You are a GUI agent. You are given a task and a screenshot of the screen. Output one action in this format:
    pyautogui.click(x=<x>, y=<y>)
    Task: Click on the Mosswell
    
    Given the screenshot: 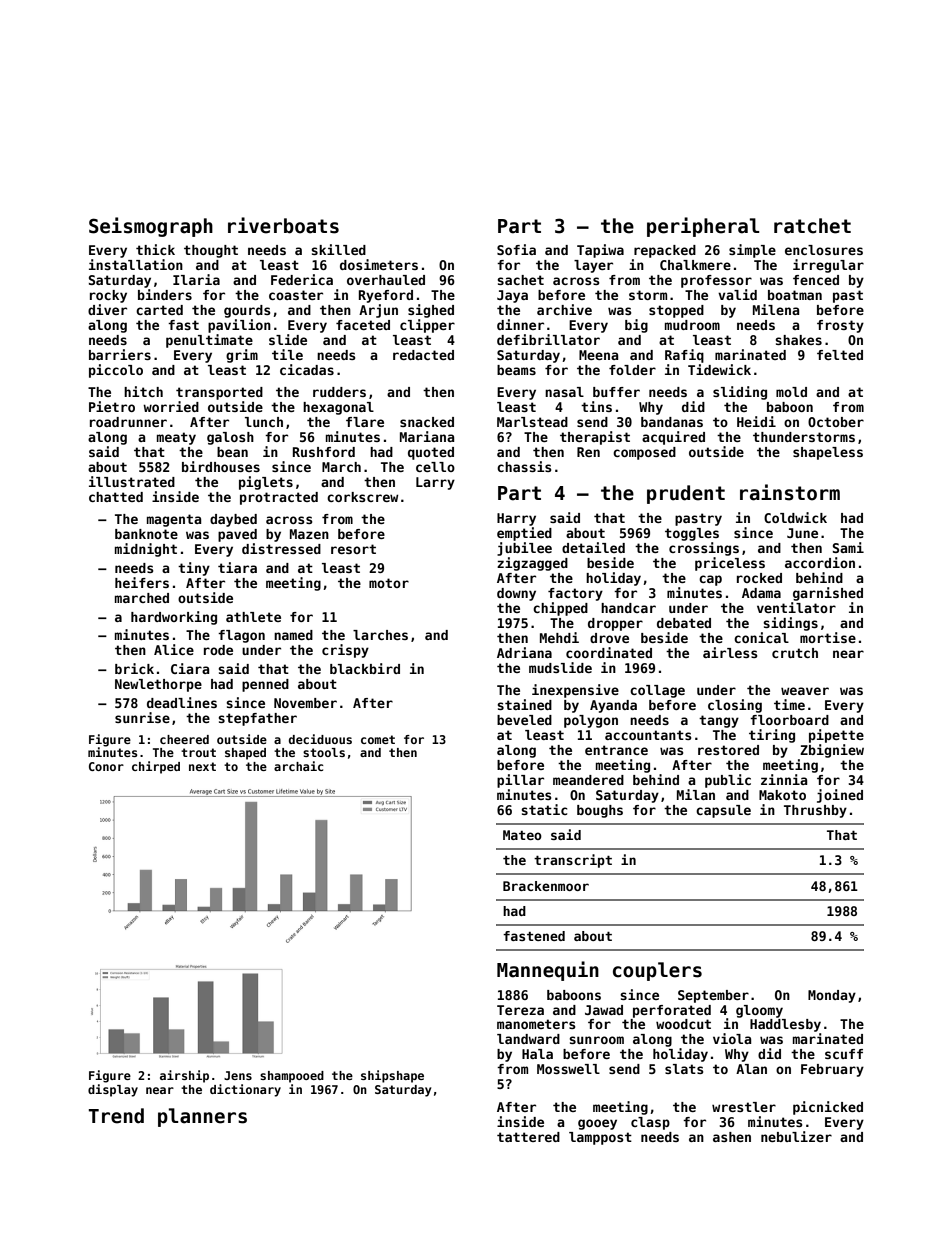 What is the action you would take?
    pyautogui.click(x=568, y=1069)
